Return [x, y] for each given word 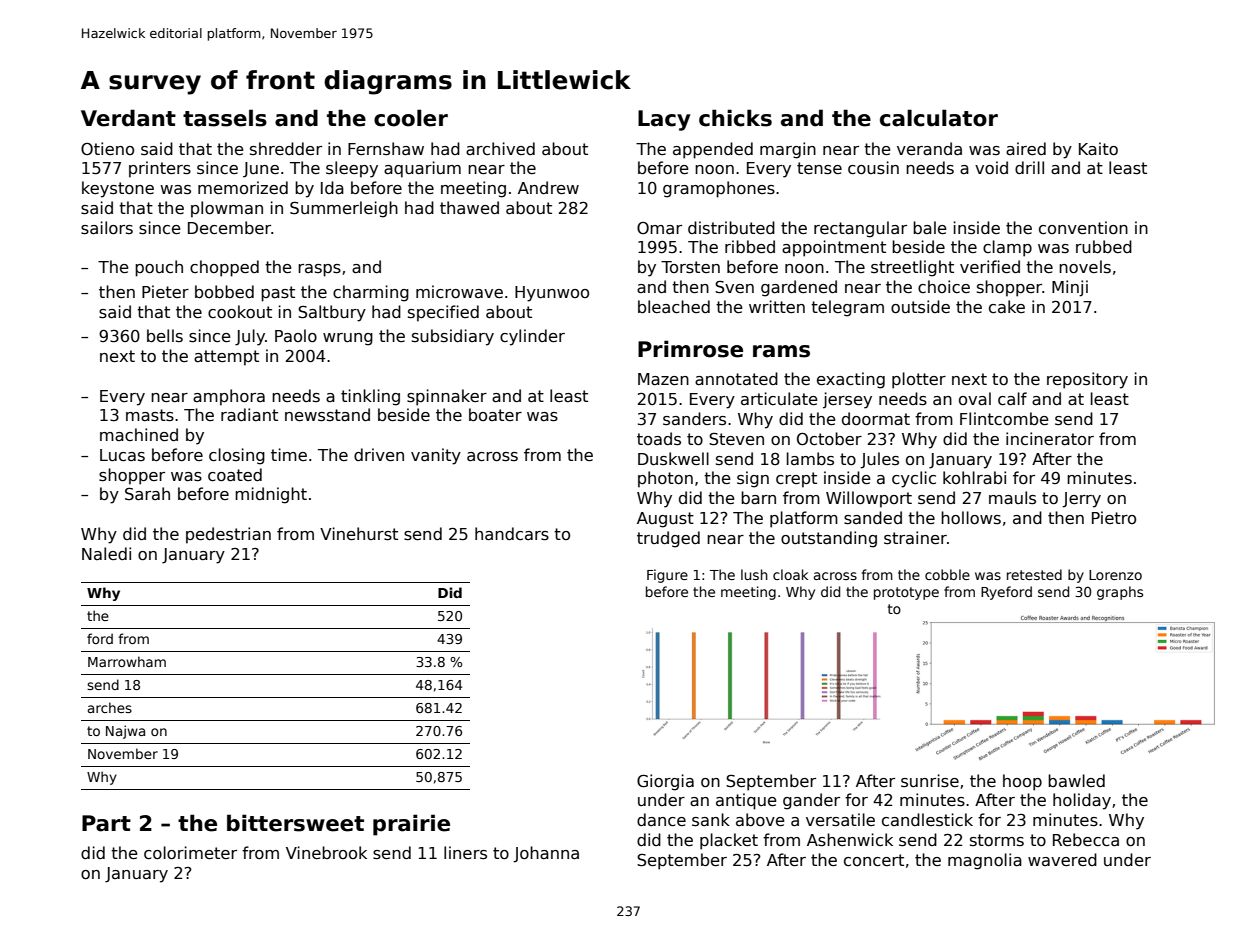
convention [1083, 228]
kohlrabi [974, 478]
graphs [1120, 593]
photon [665, 479]
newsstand [327, 415]
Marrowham [127, 661]
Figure [667, 576]
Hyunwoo [552, 294]
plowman [227, 209]
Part [106, 823]
